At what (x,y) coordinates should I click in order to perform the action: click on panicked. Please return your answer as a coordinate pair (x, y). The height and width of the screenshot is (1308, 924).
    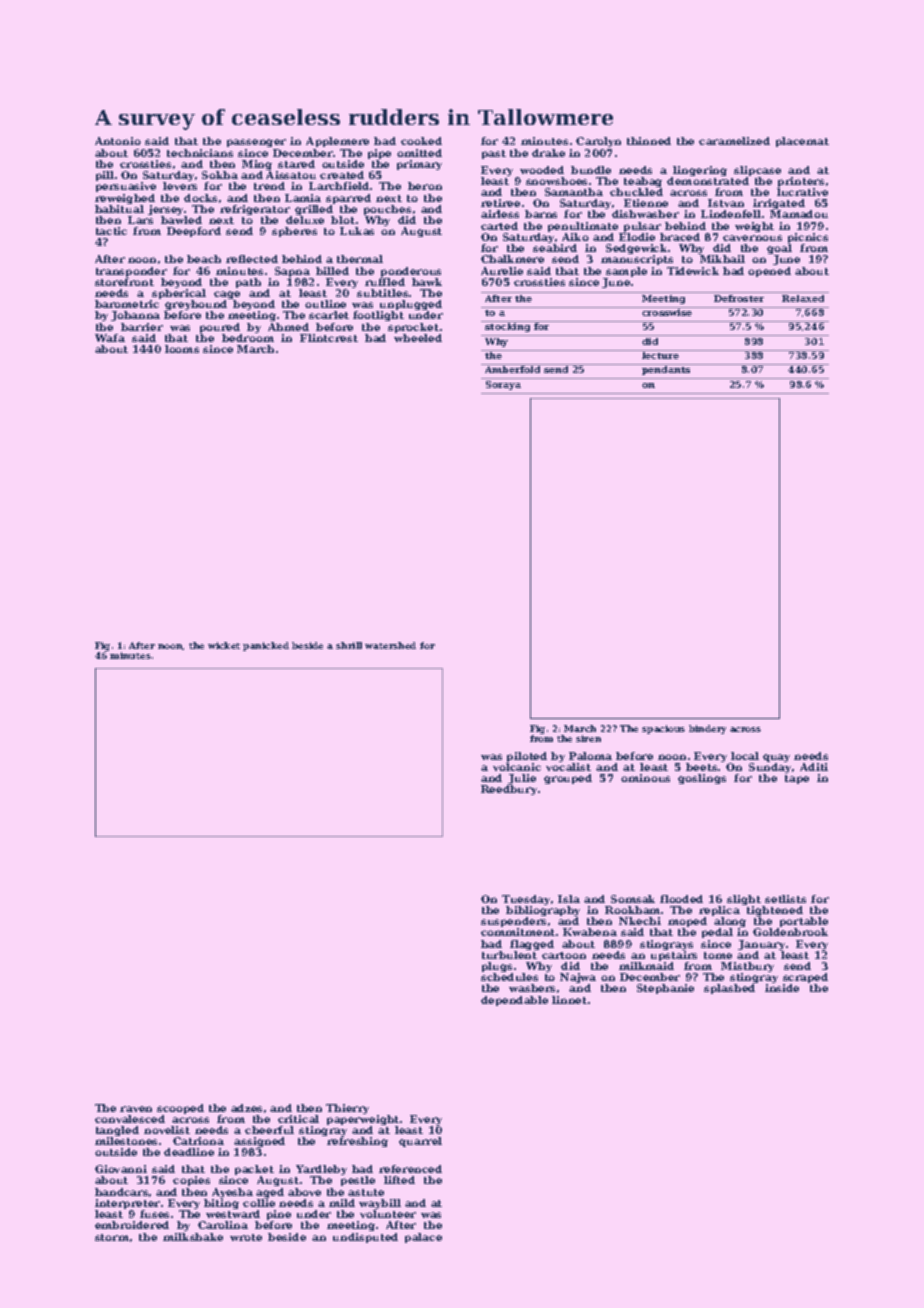
    Looking at the image, I should click on (266, 646).
